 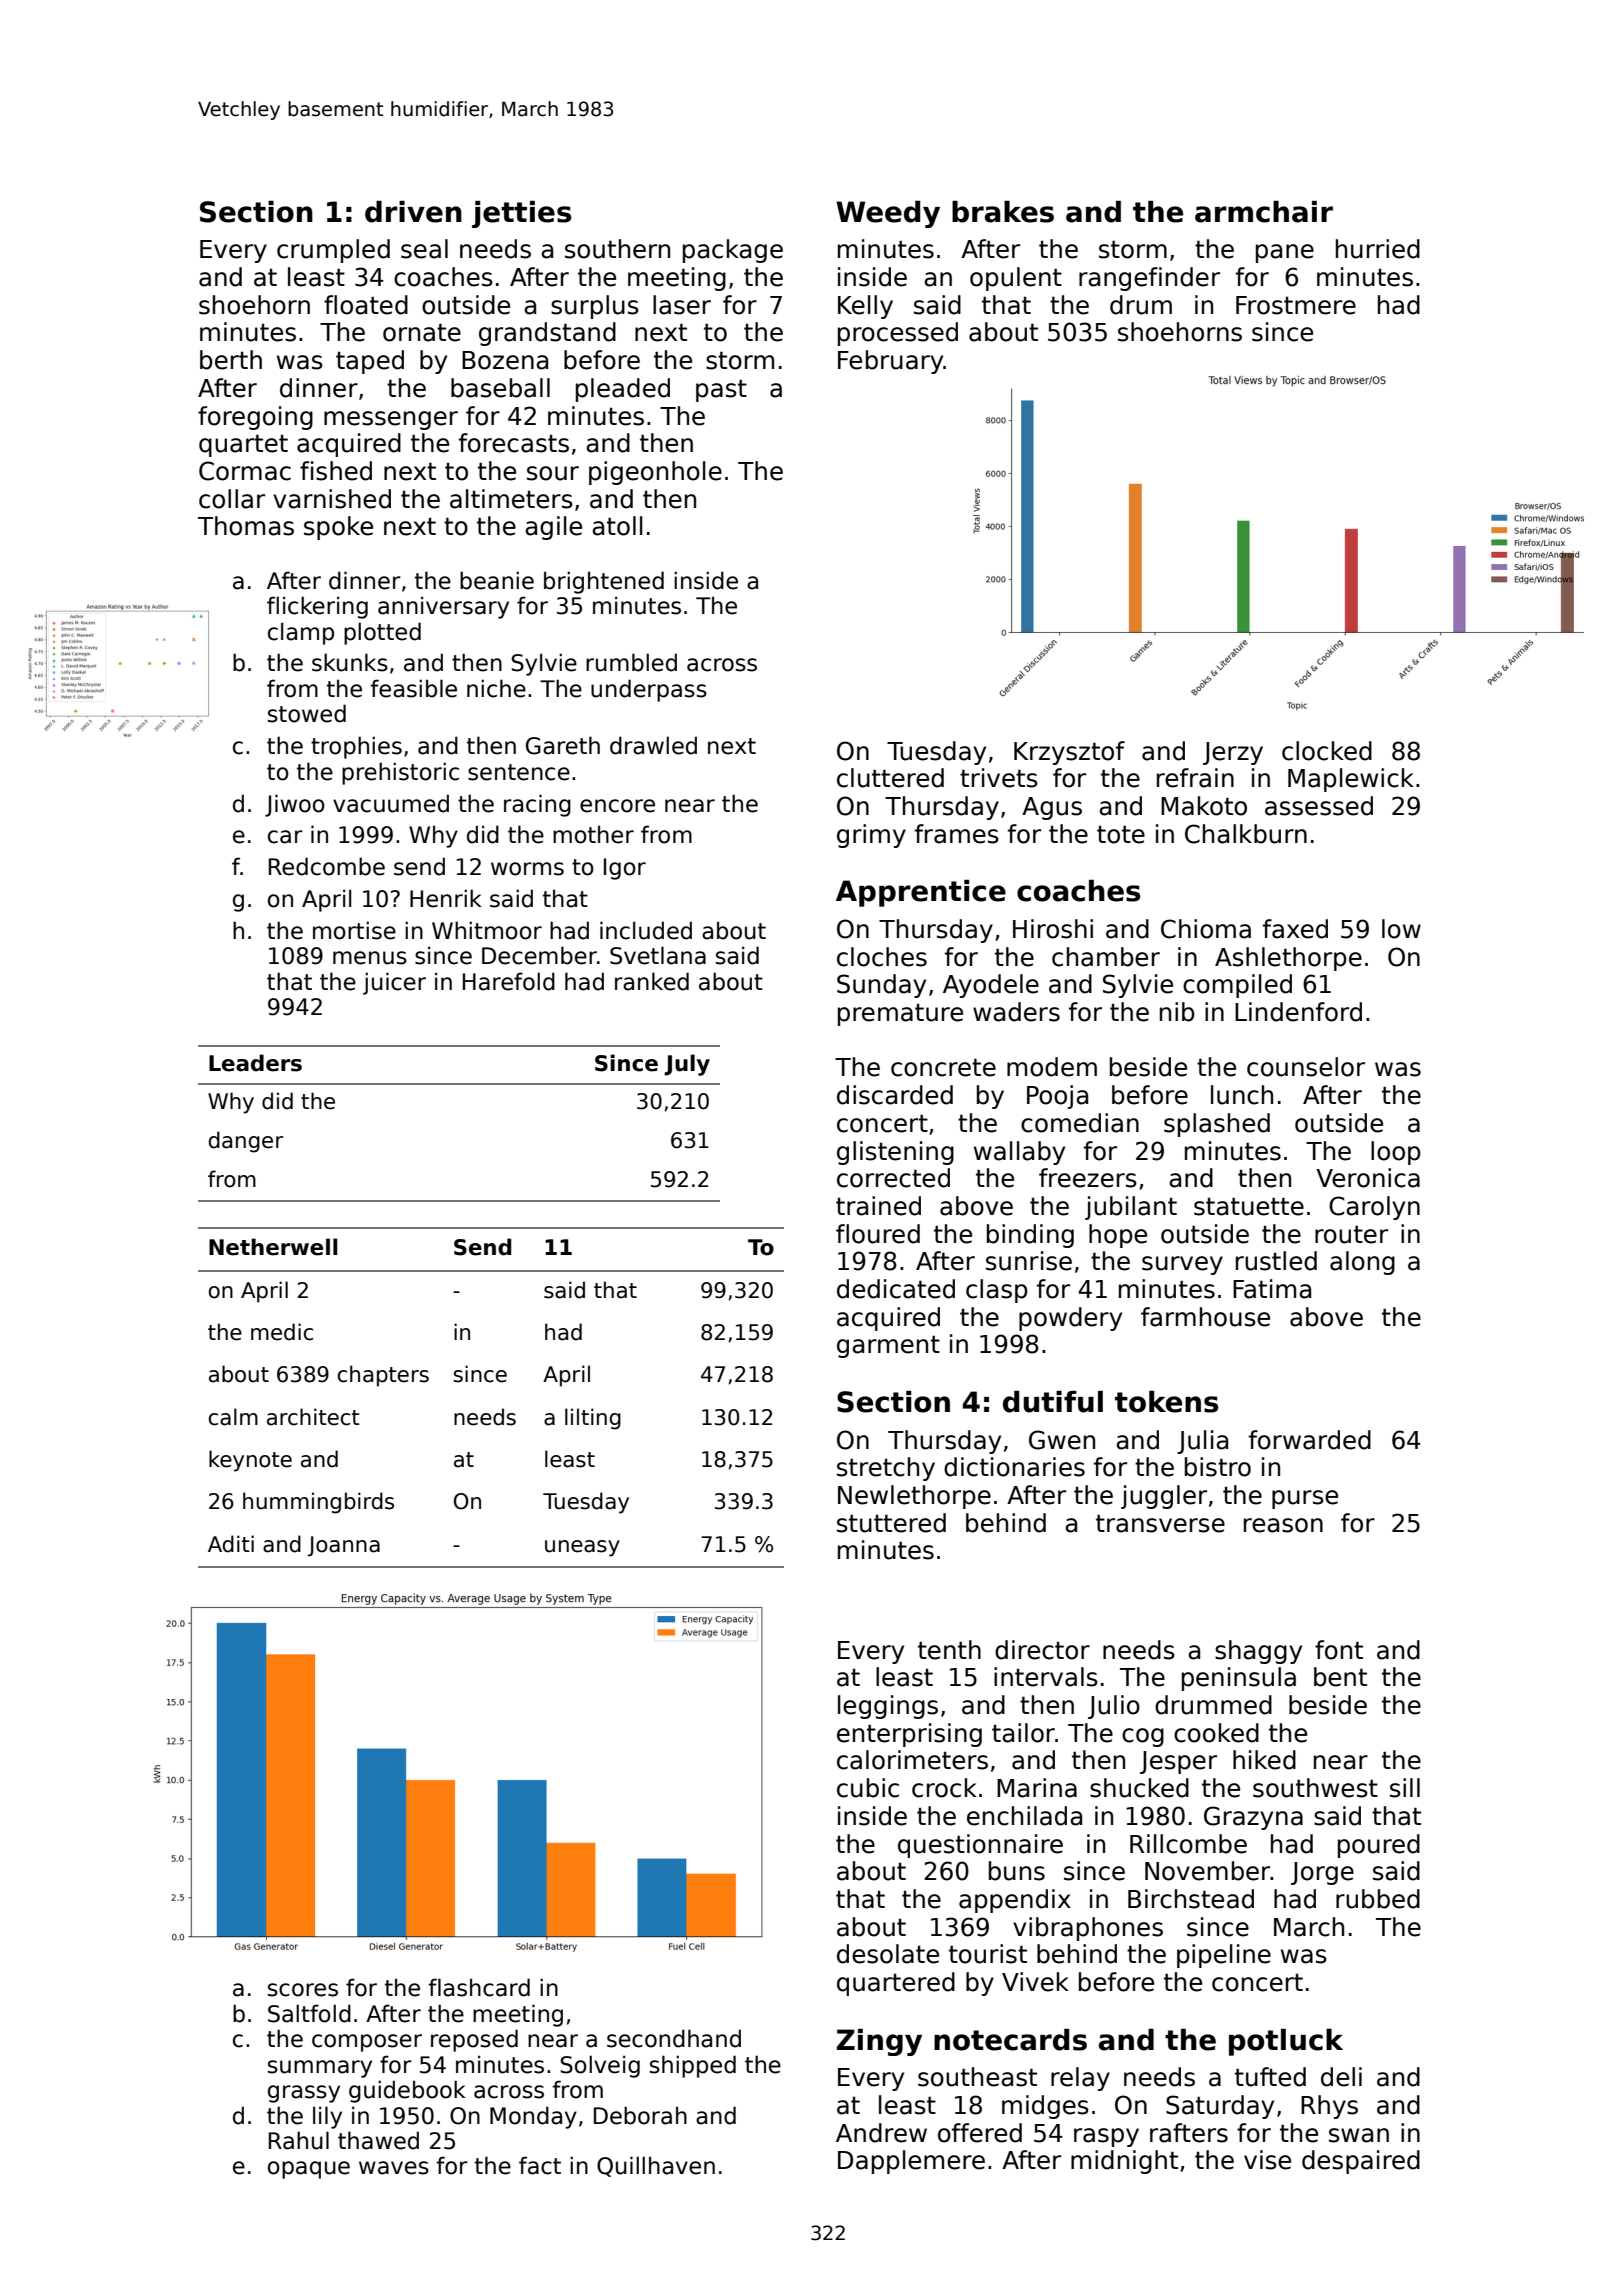 I want to click on Dapplemere, so click(x=911, y=2162).
